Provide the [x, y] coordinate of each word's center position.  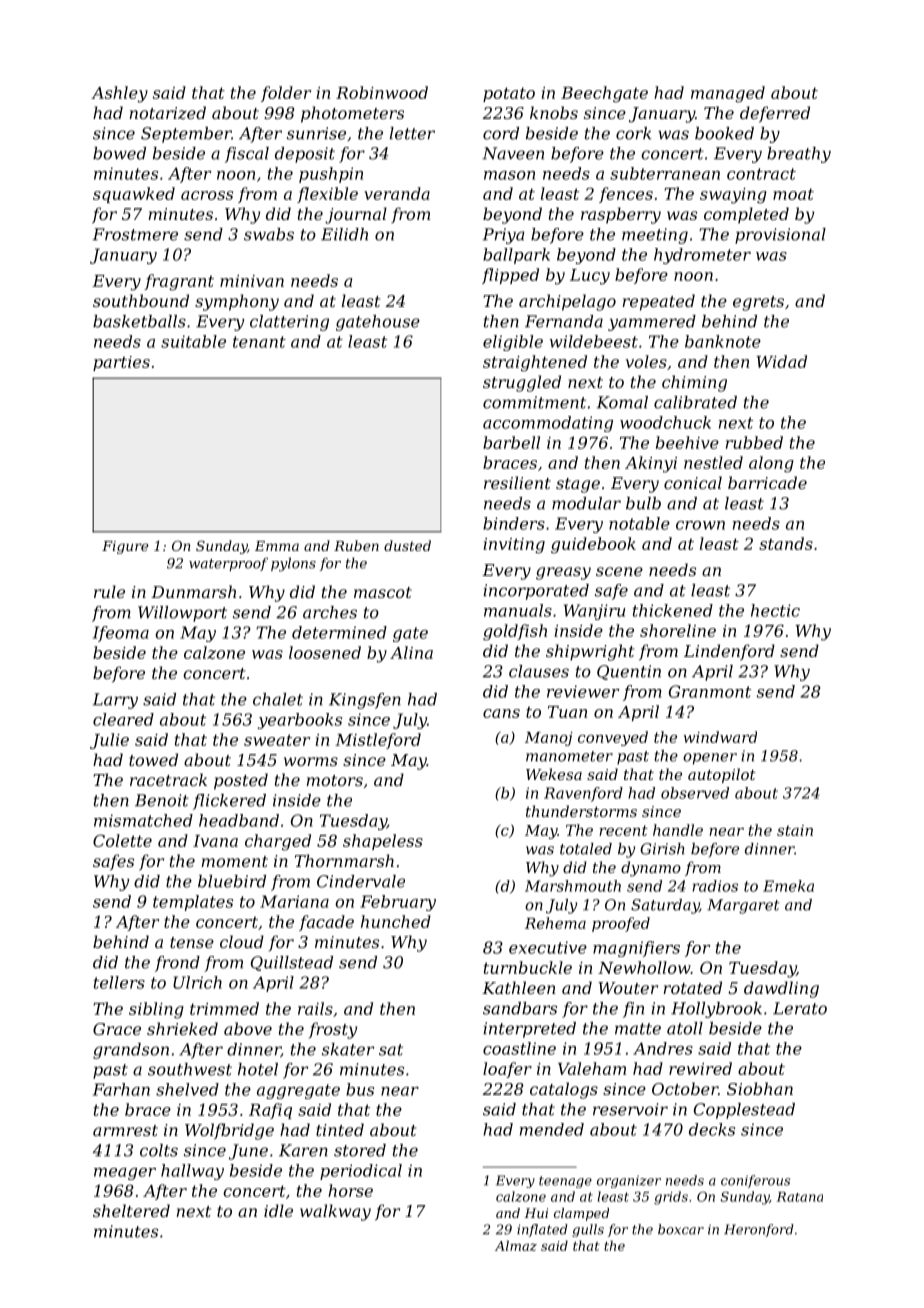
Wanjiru [594, 612]
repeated [658, 302]
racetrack [168, 779]
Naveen [513, 153]
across [207, 195]
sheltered [131, 1210]
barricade [767, 482]
